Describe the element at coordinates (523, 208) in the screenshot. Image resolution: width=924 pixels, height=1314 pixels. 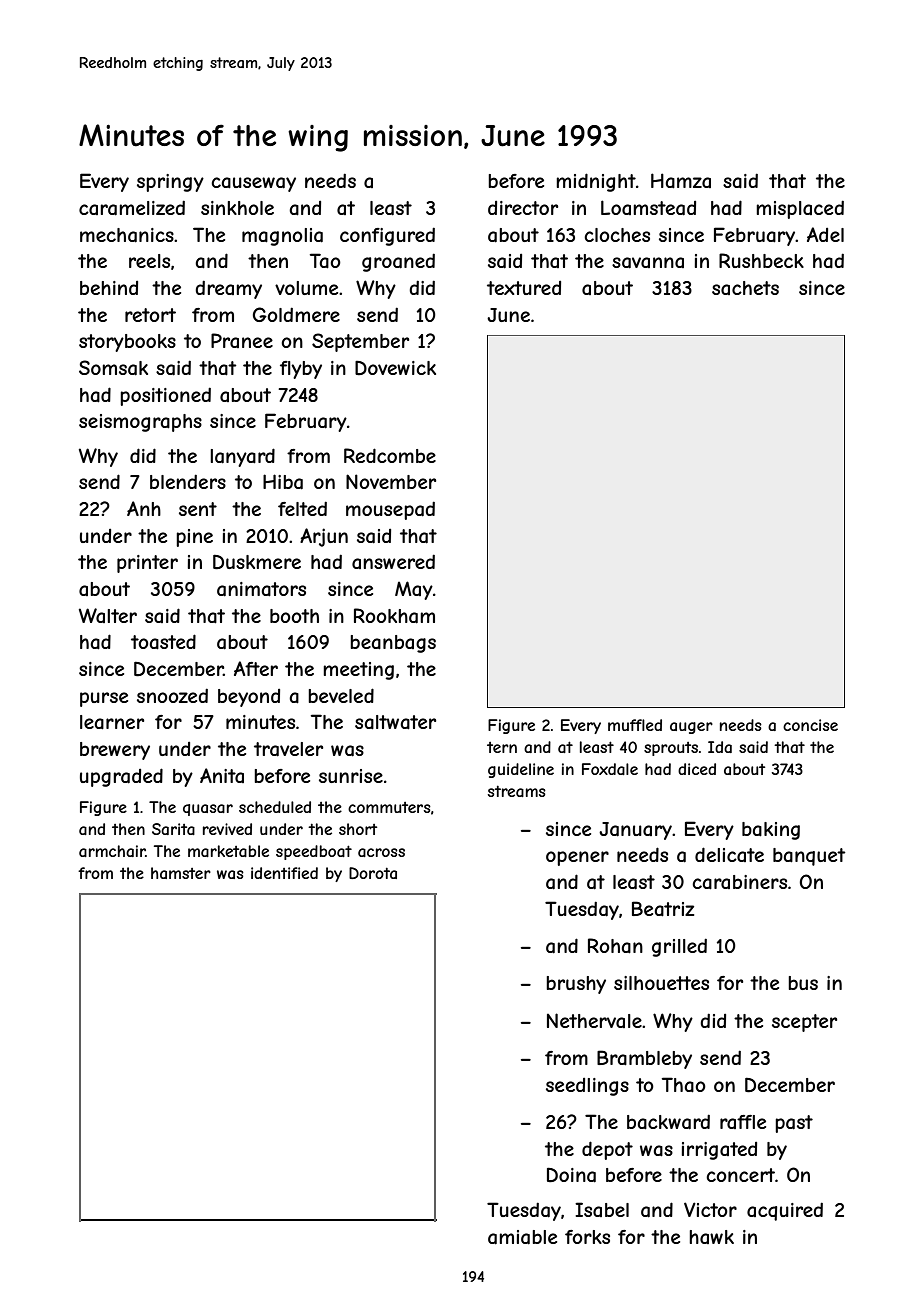
I see `director` at that location.
